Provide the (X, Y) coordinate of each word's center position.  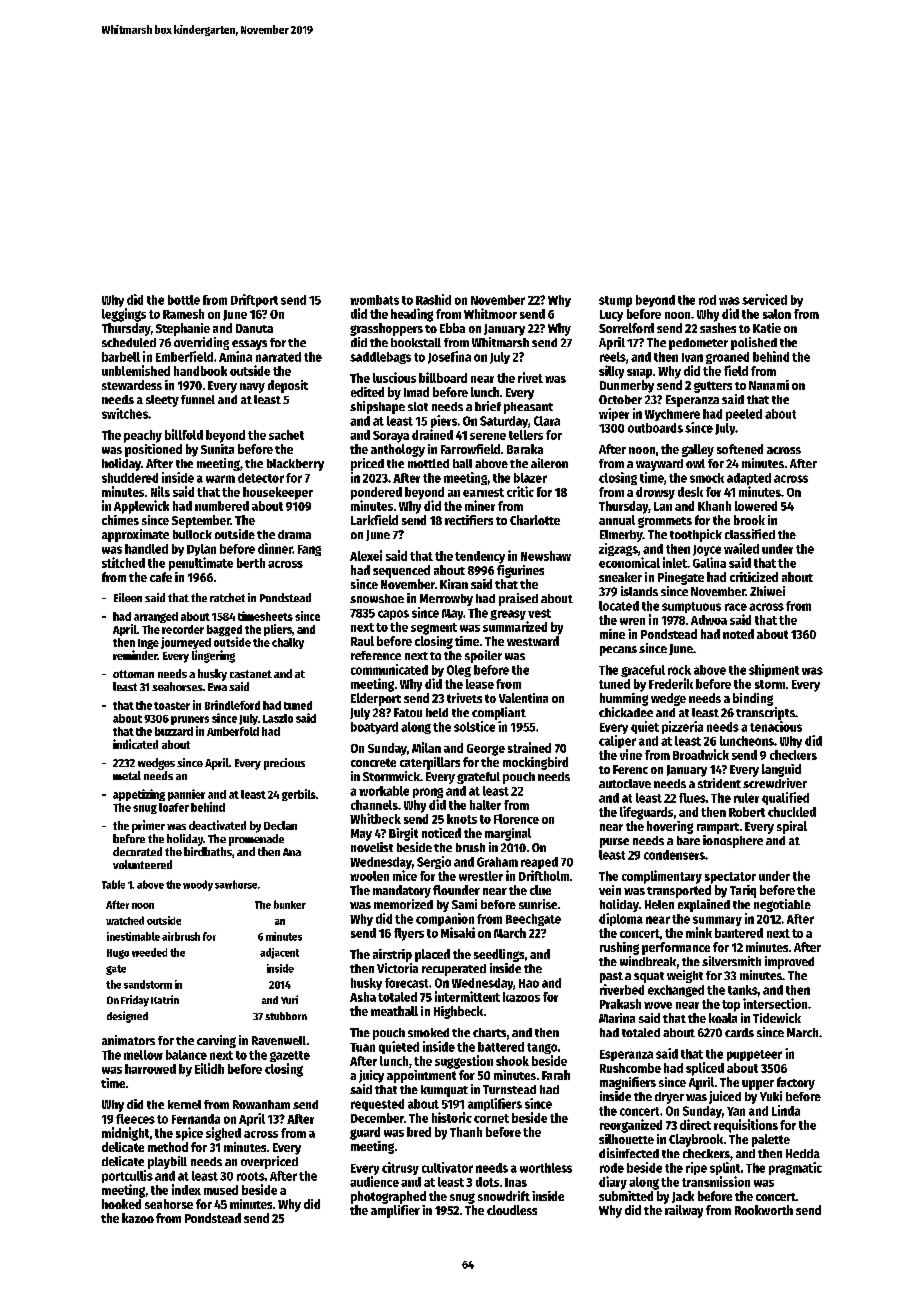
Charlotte (535, 520)
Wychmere (672, 415)
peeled (744, 415)
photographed (388, 1197)
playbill (167, 1162)
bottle (184, 300)
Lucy (611, 316)
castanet (251, 674)
